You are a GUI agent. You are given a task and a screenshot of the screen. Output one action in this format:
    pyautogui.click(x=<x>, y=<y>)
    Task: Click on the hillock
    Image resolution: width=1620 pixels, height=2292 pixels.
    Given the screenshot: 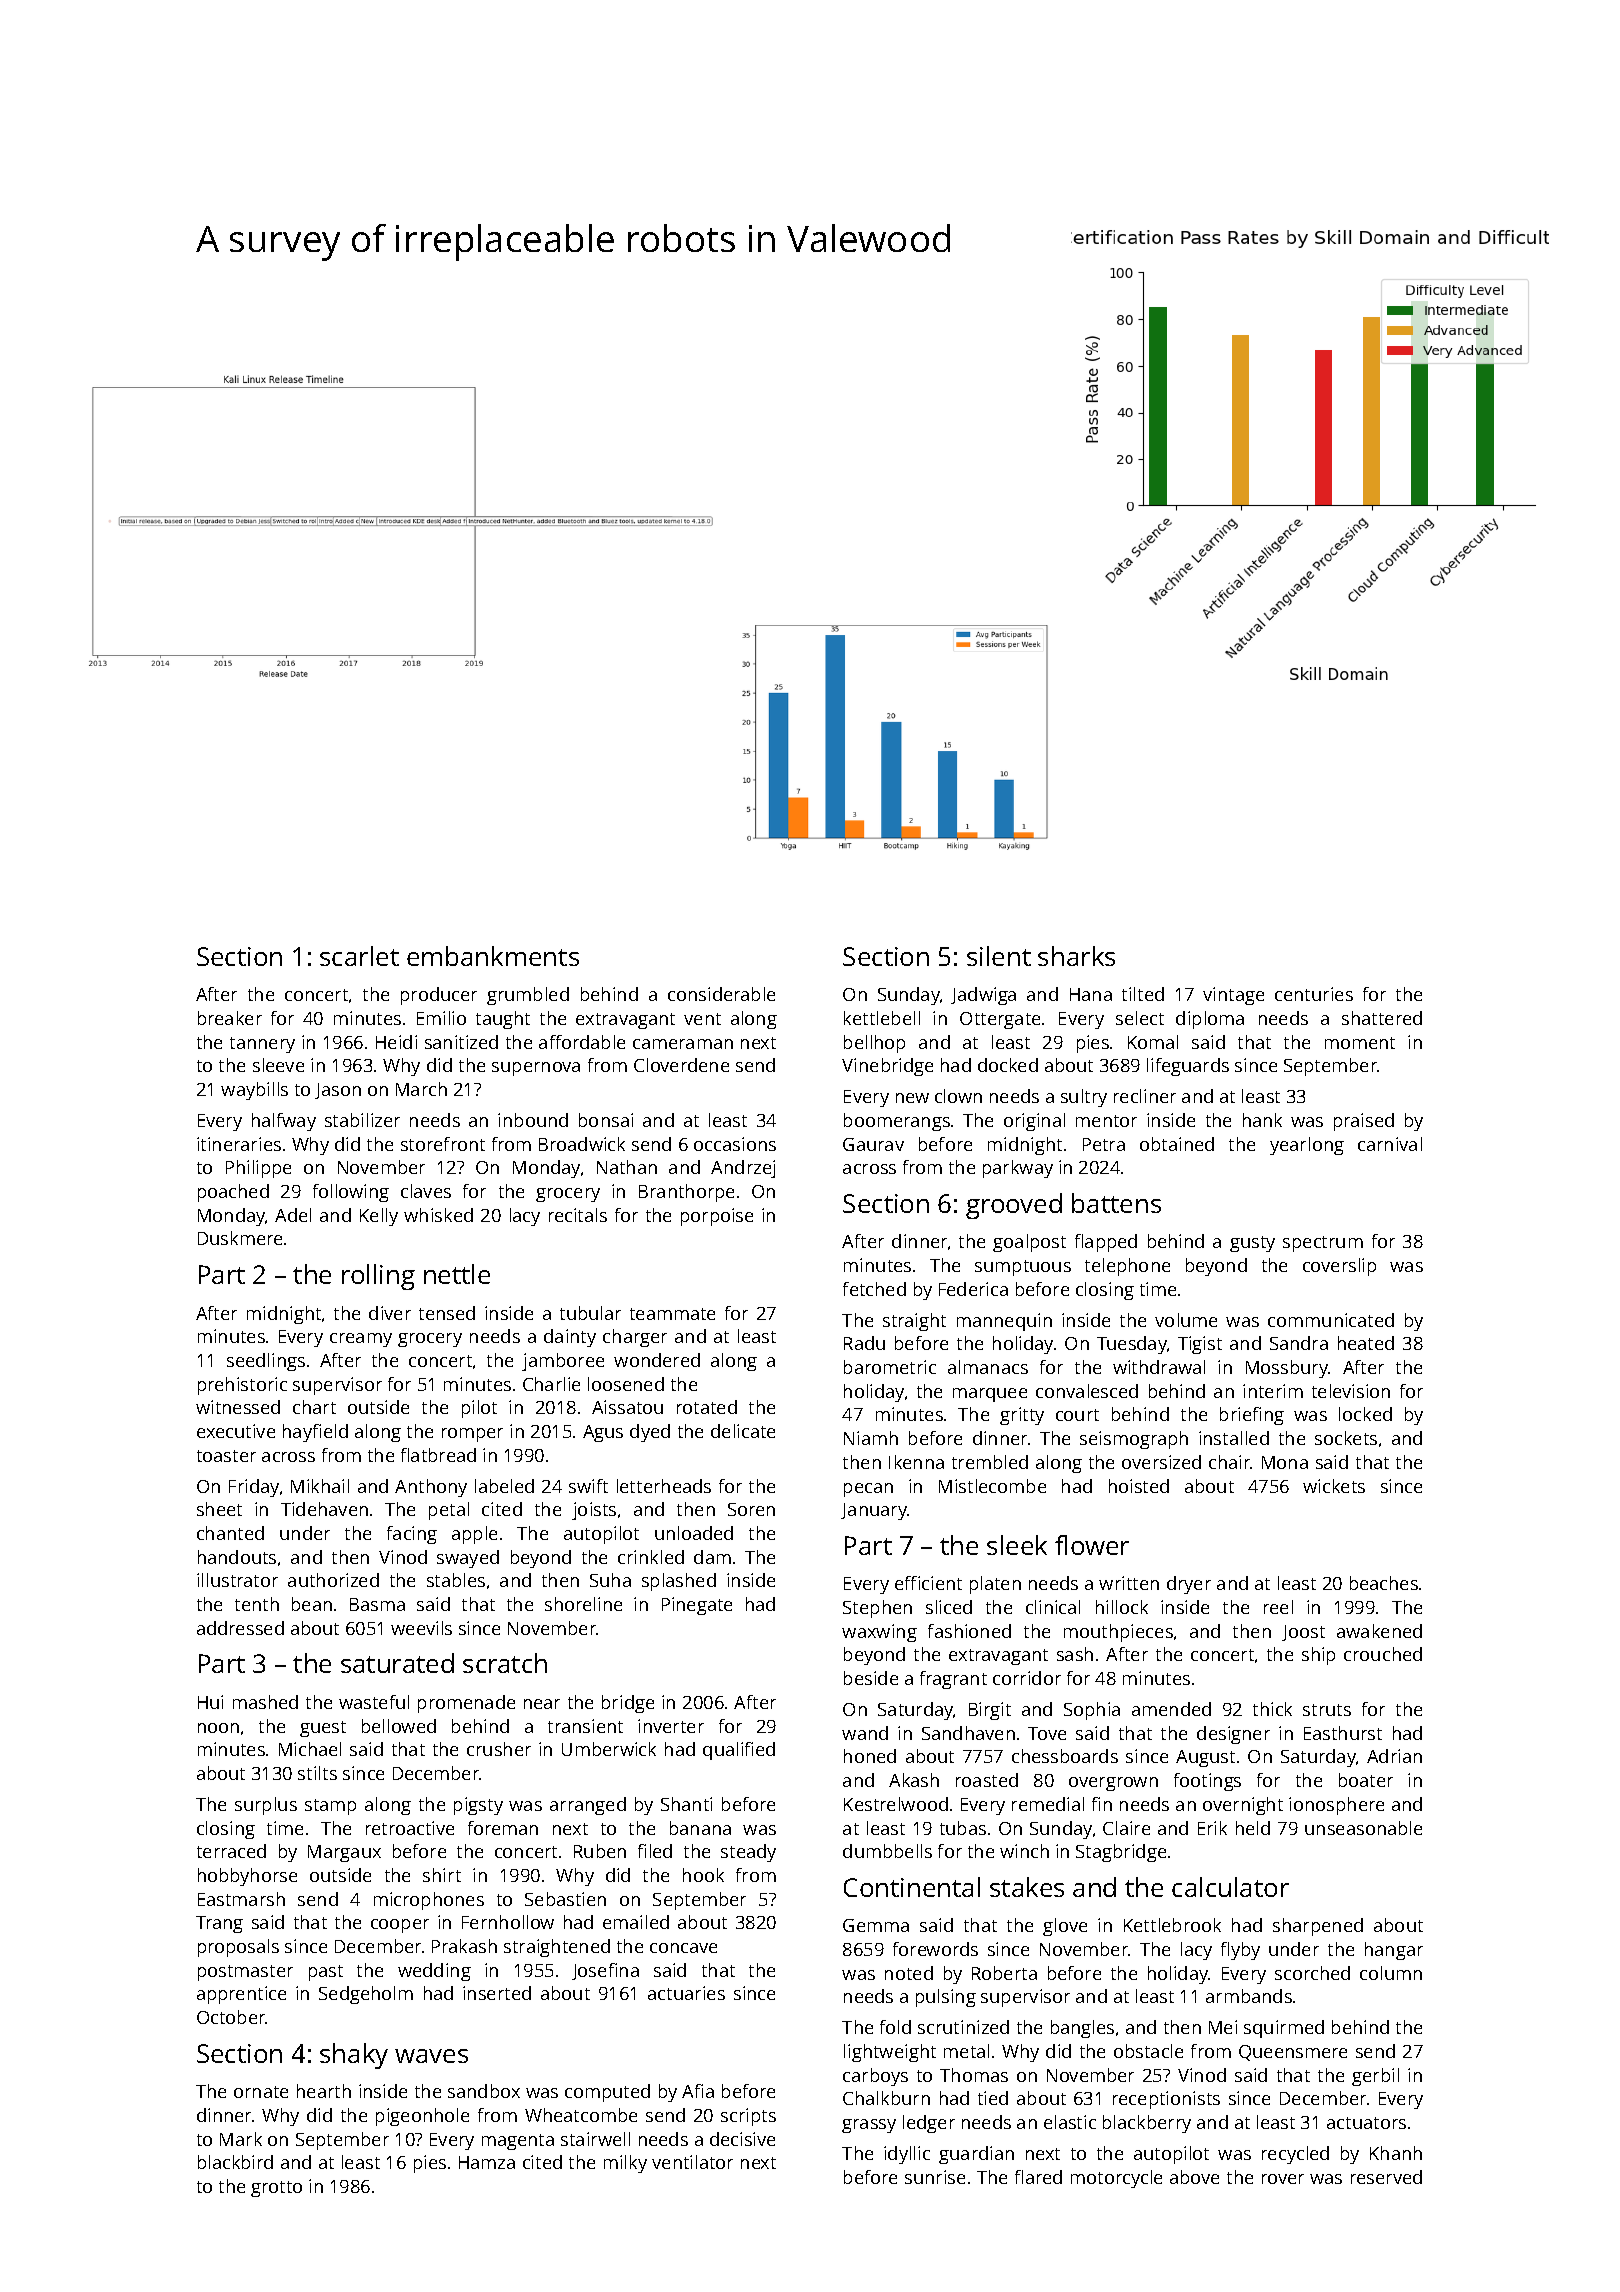 What is the action you would take?
    pyautogui.click(x=1122, y=1607)
